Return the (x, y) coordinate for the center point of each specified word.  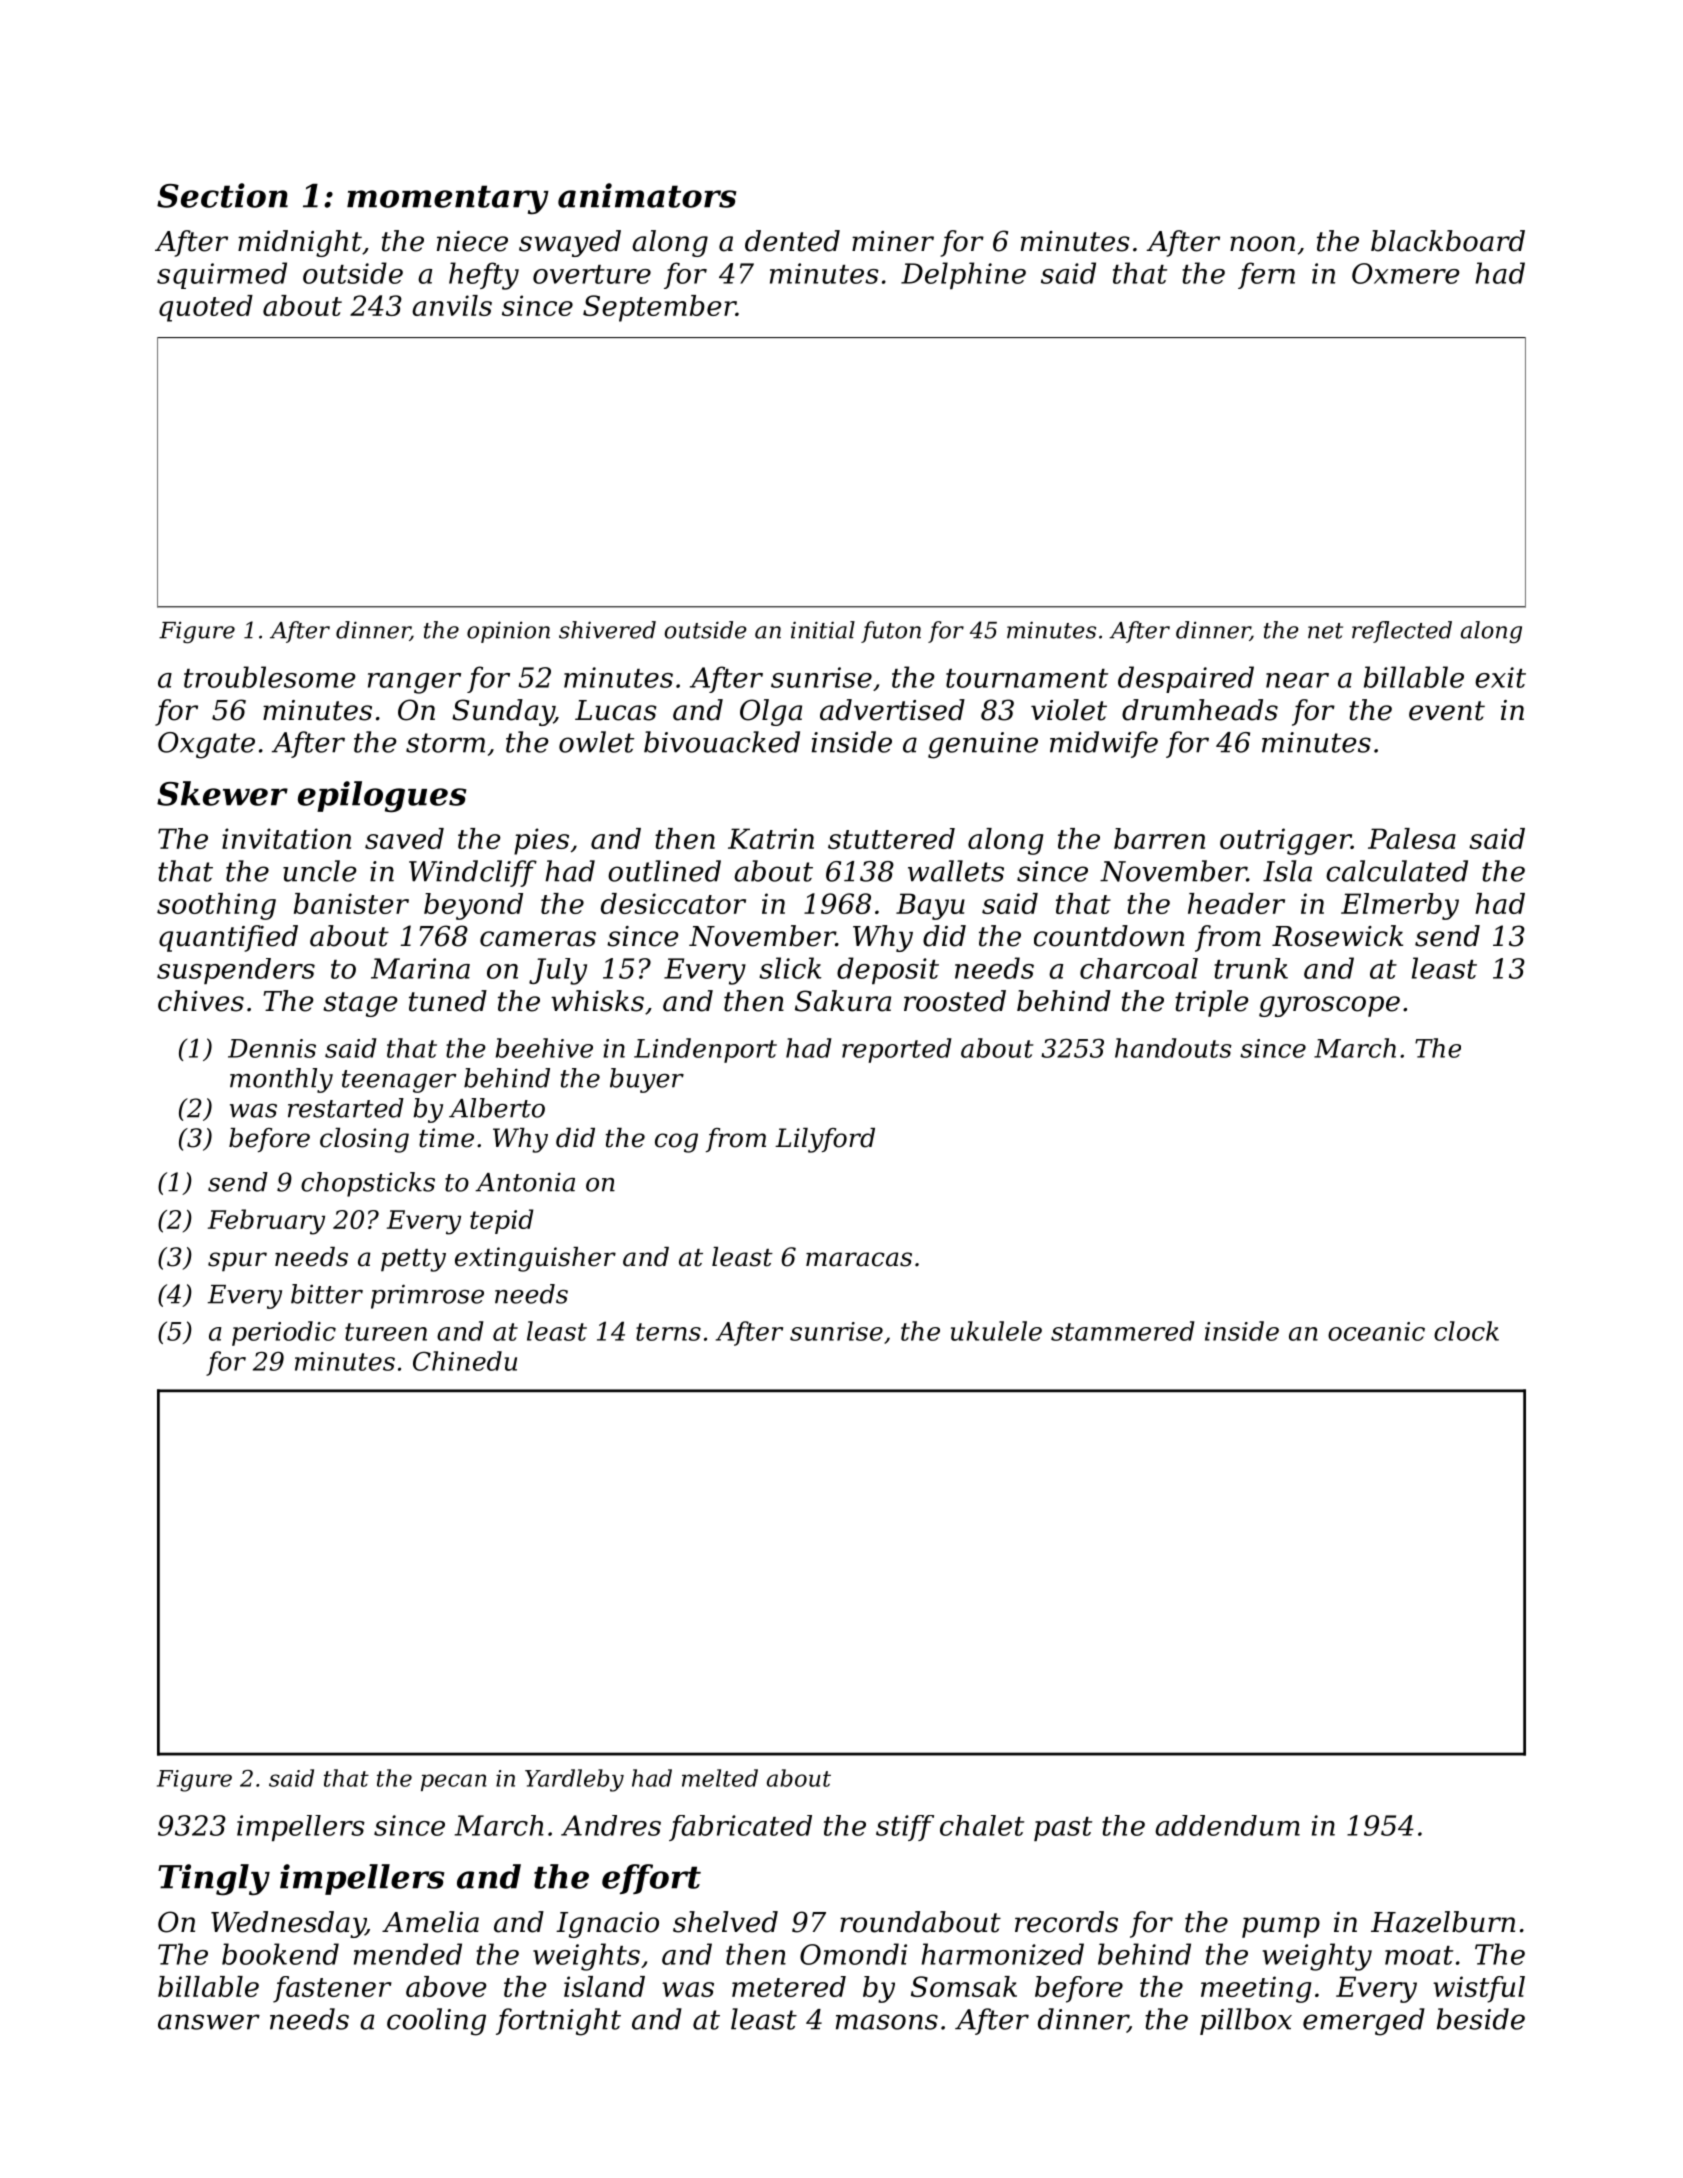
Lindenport (705, 1050)
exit (1500, 677)
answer (209, 2022)
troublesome (270, 677)
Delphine (963, 275)
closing (364, 1140)
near (1297, 680)
